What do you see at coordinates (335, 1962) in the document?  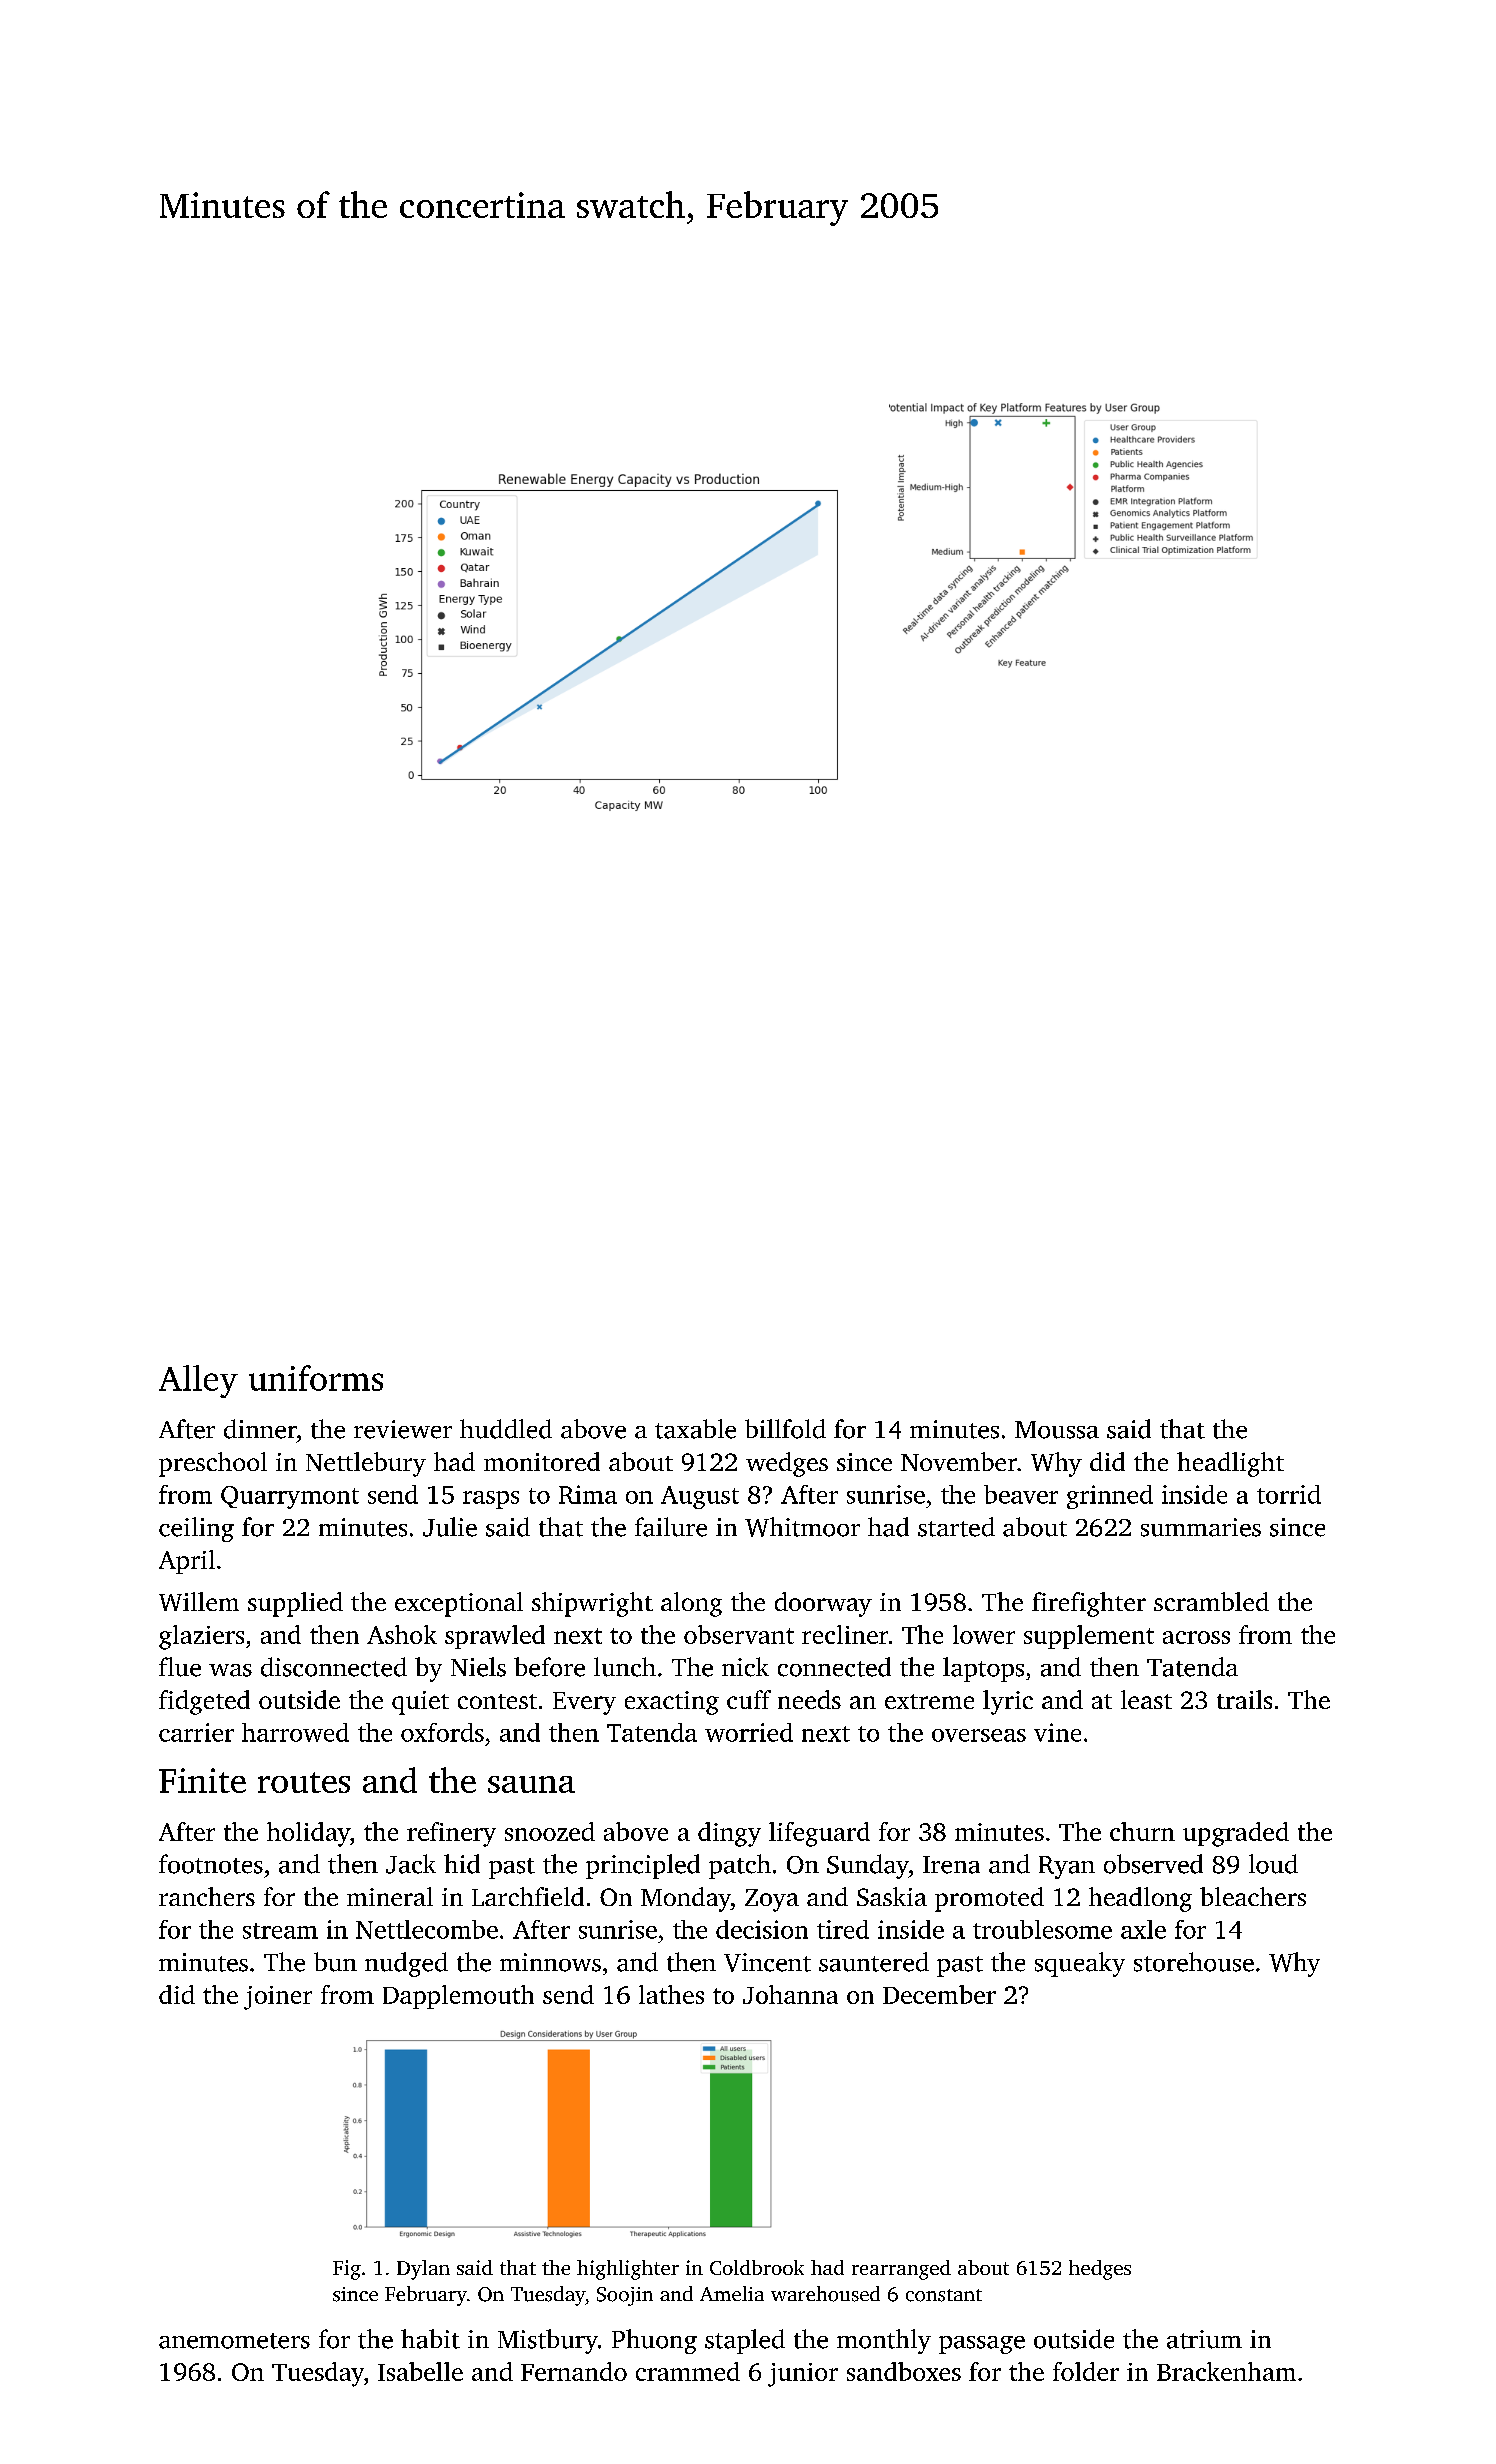 I see `bun` at bounding box center [335, 1962].
